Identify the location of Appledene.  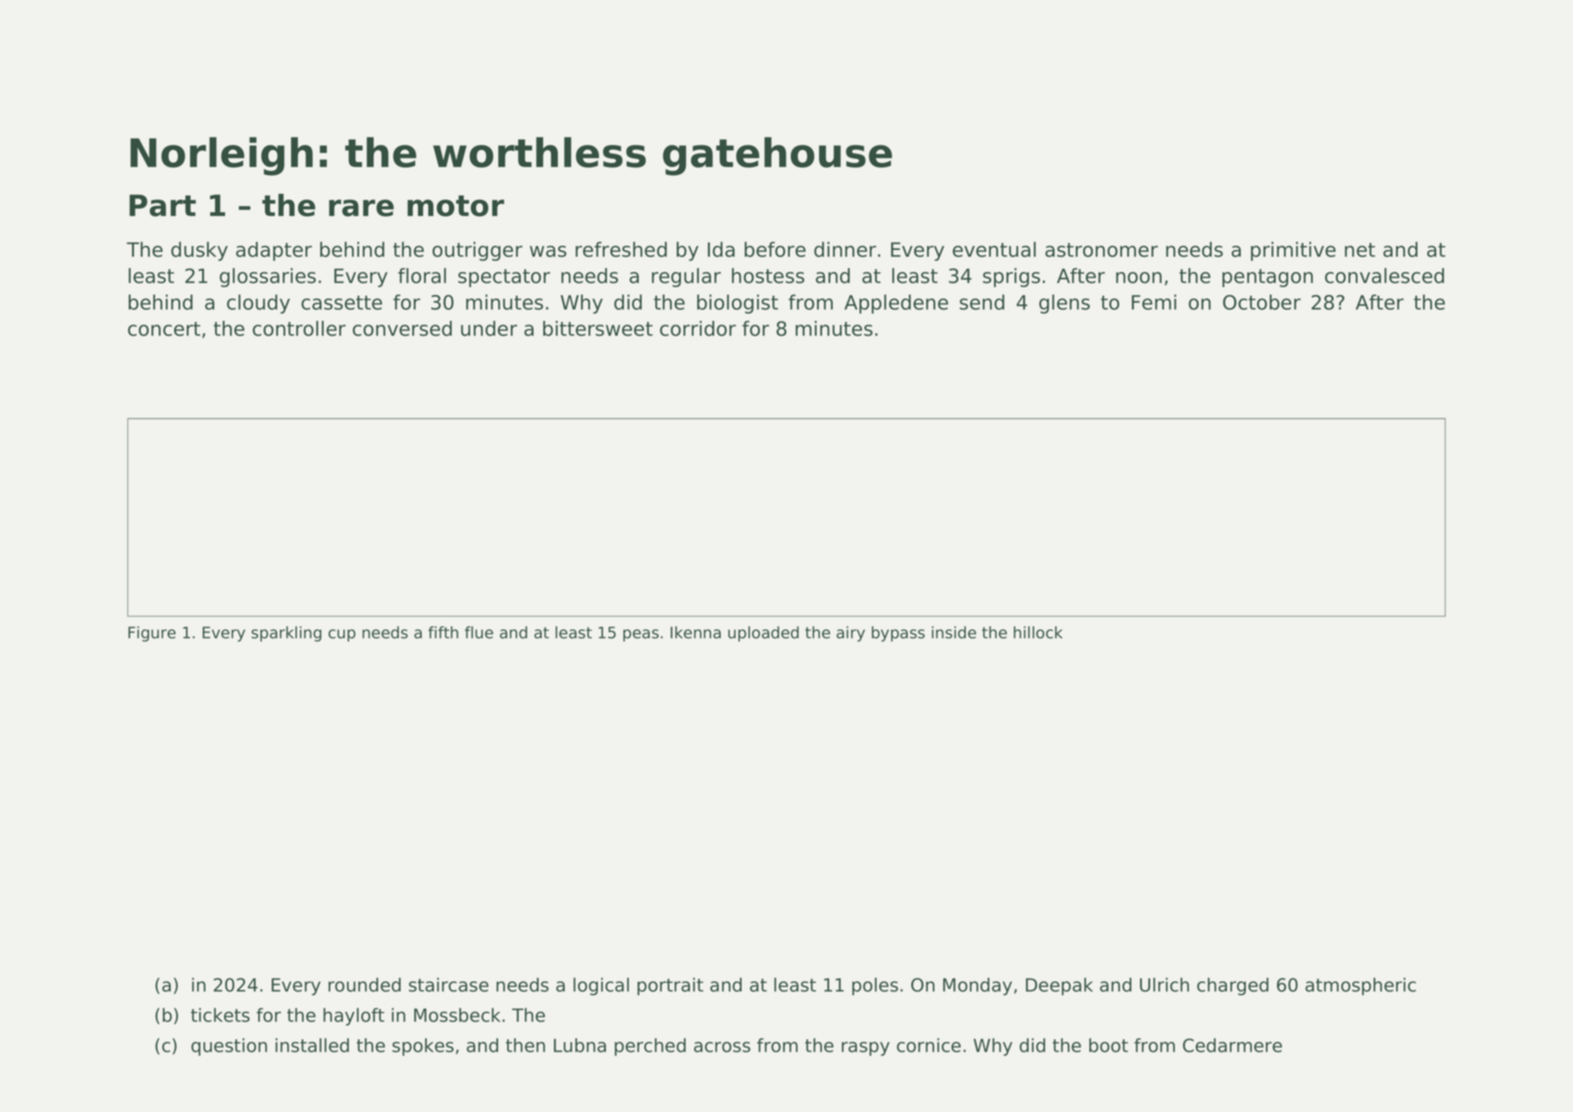
(896, 304).
